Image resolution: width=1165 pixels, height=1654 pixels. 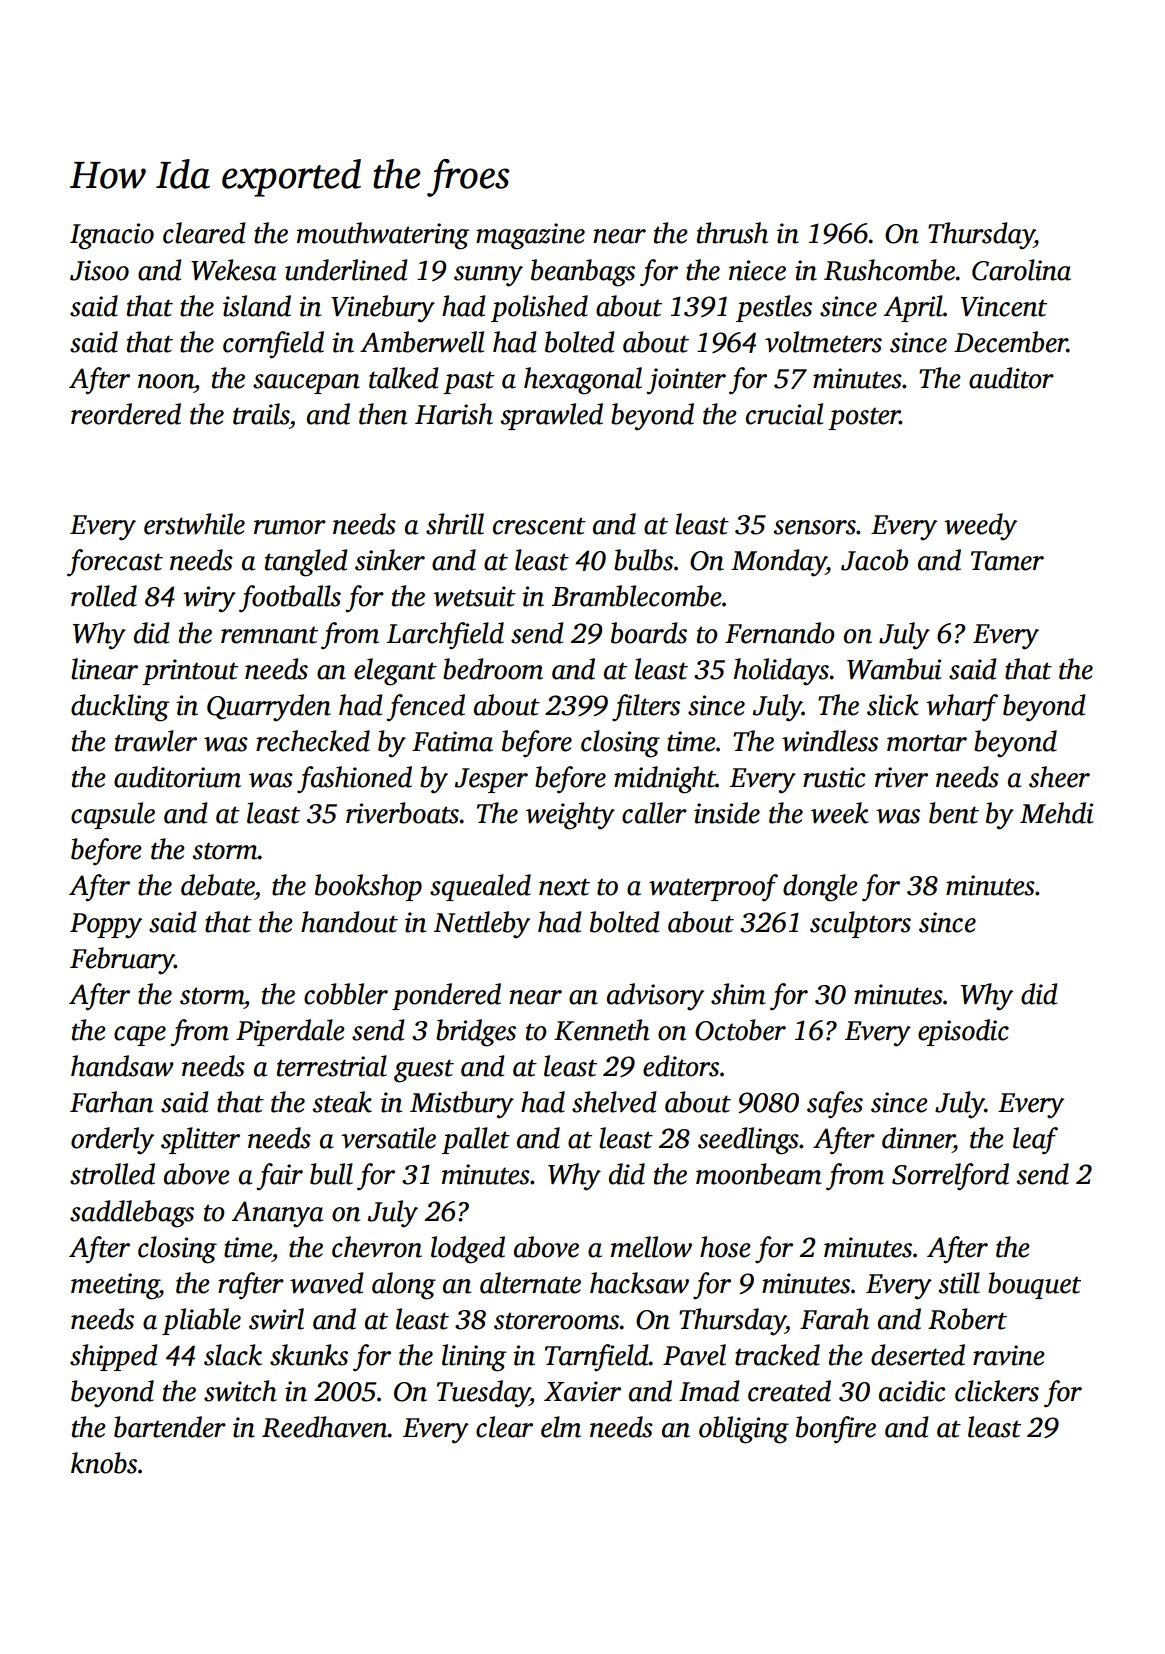 I want to click on Sorrelford, so click(x=950, y=1177).
